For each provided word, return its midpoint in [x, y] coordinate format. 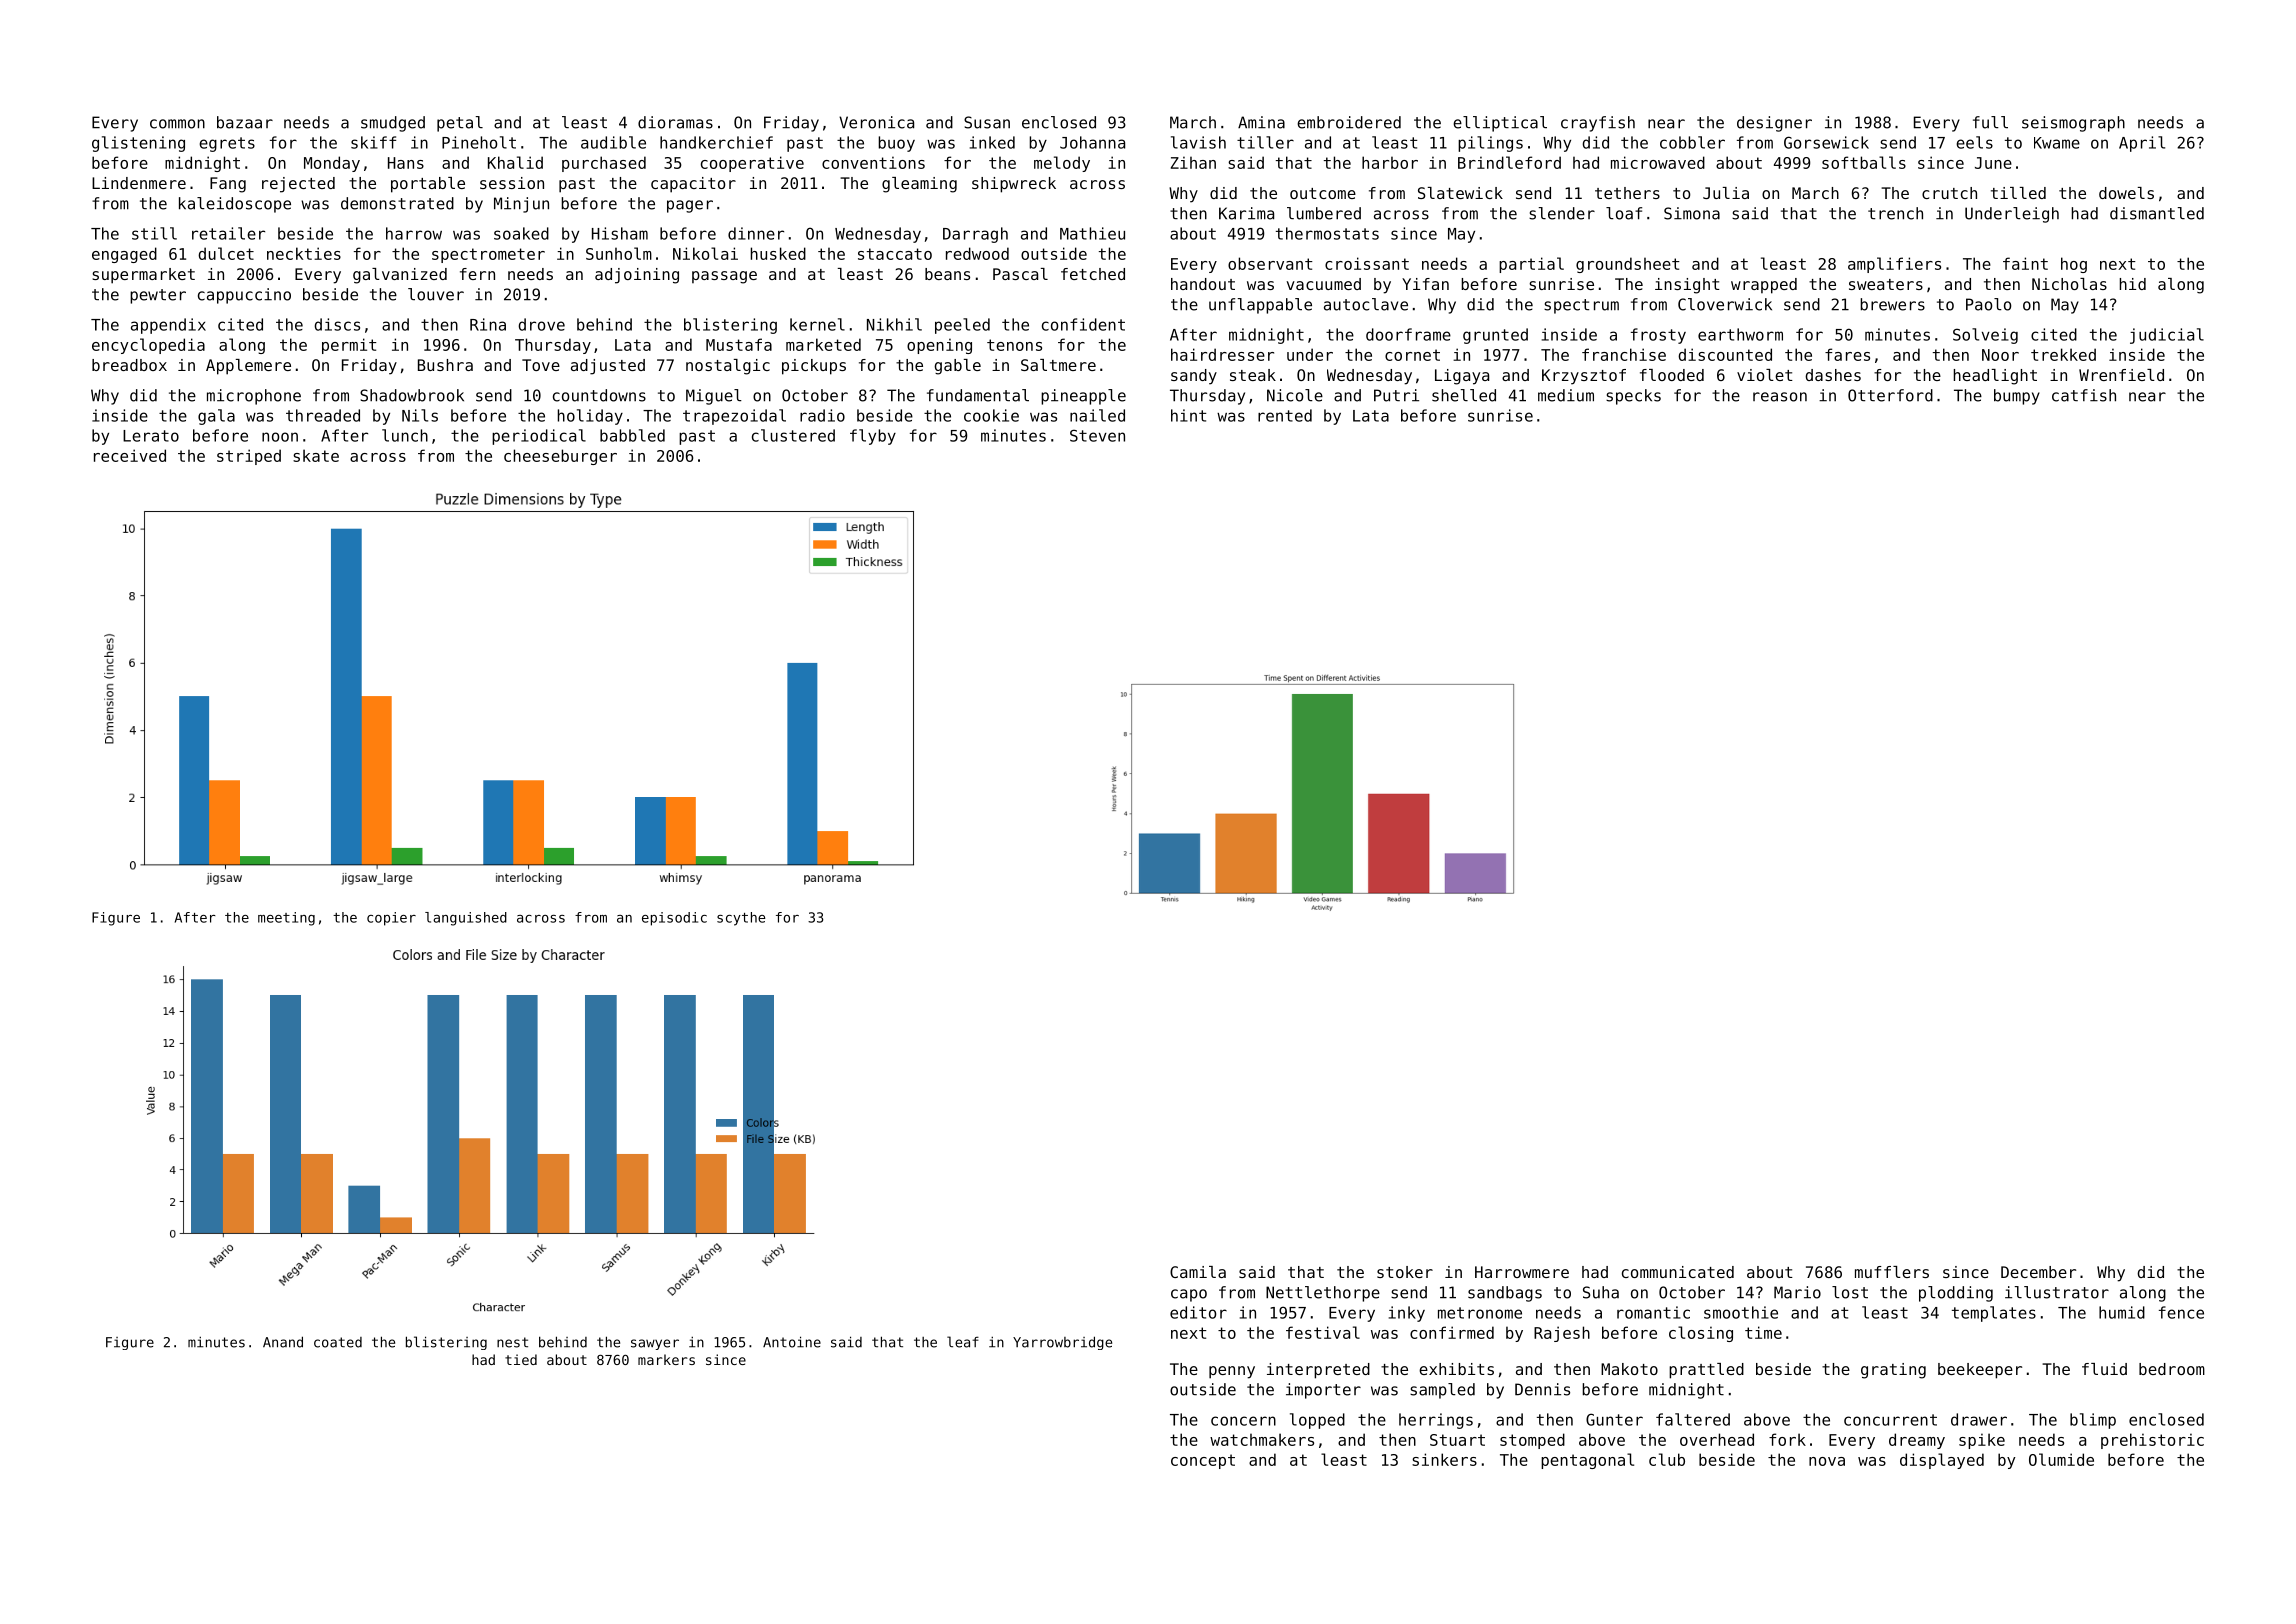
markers [666, 1359]
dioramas [675, 122]
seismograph [2073, 124]
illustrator [2057, 1292]
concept [1203, 1461]
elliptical [1500, 124]
